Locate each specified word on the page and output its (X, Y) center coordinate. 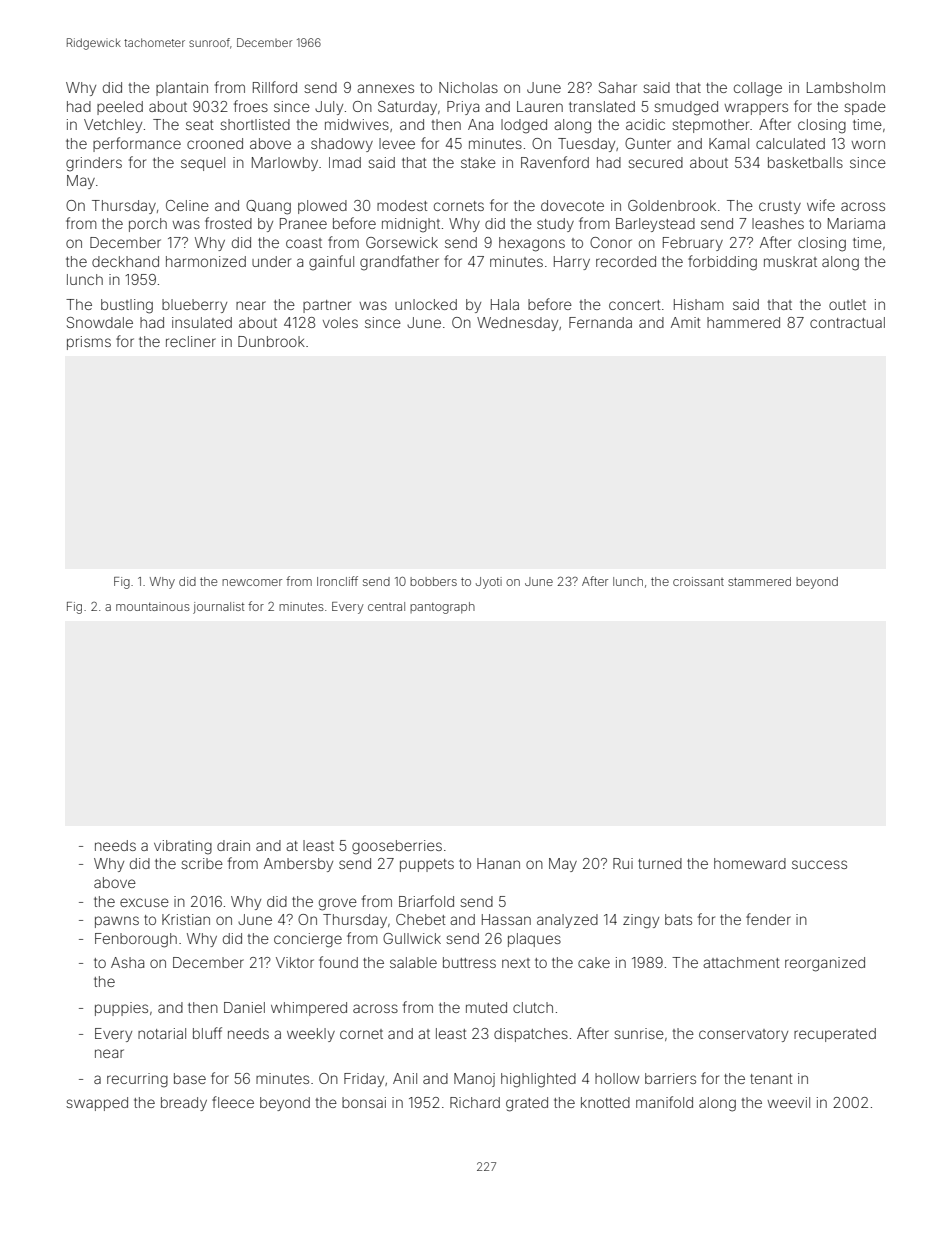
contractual (847, 322)
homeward (750, 863)
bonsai (364, 1102)
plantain (182, 89)
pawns (117, 922)
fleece (233, 1102)
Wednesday (517, 324)
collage (758, 89)
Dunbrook (271, 341)
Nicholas (468, 87)
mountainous (153, 606)
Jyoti (489, 583)
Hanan (498, 863)
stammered (759, 581)
